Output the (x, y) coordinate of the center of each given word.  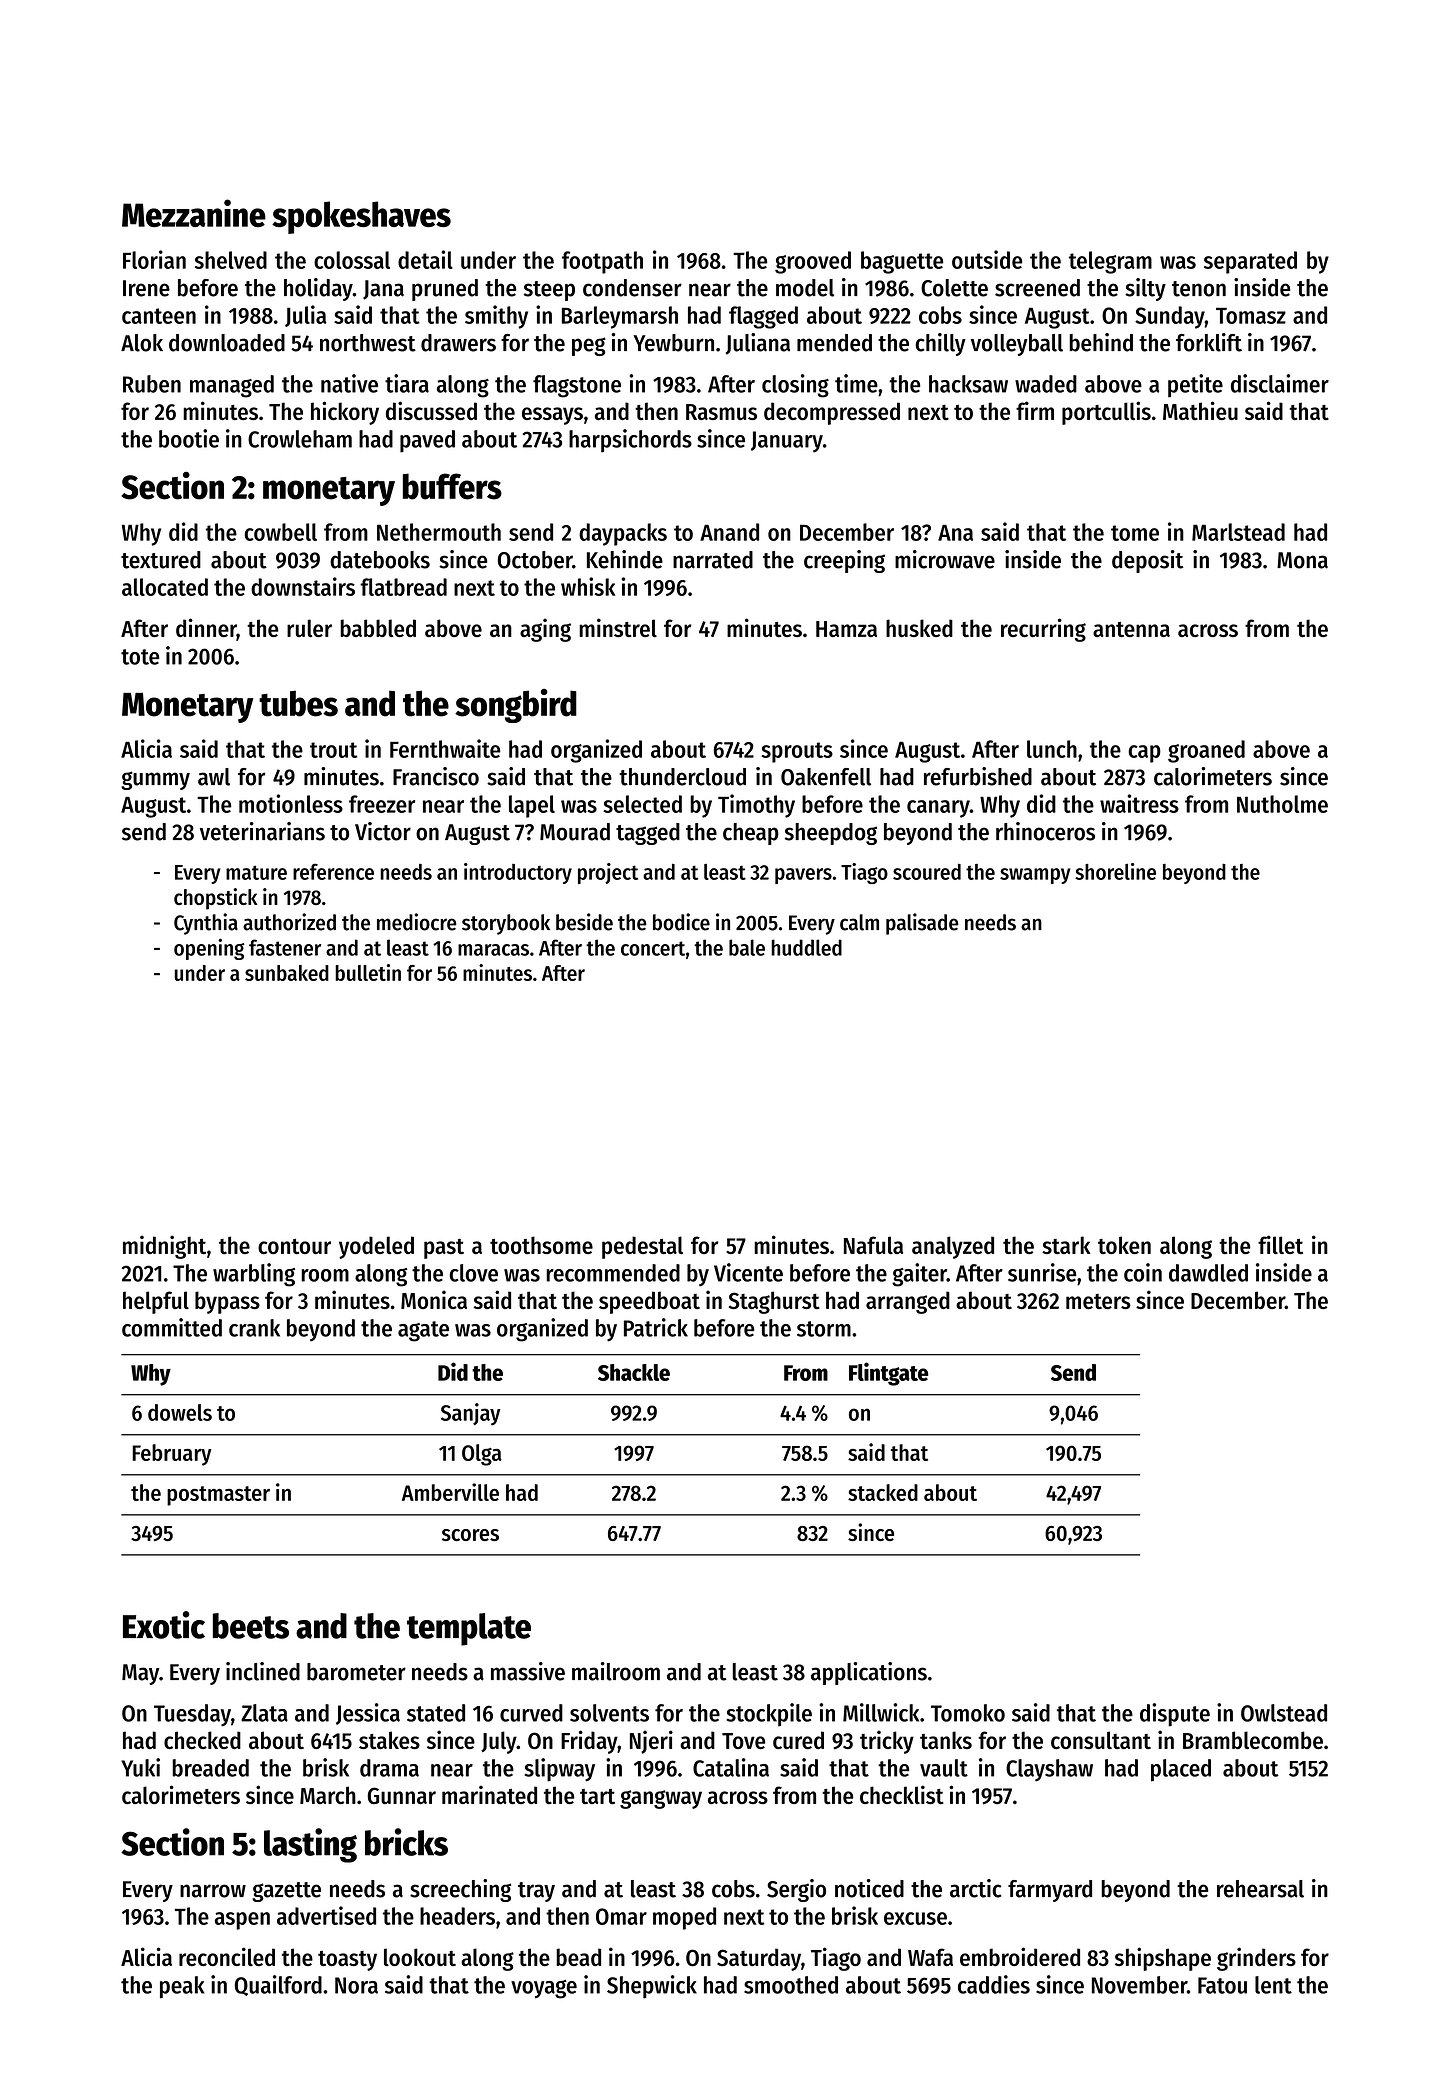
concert (653, 948)
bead (578, 1957)
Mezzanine (194, 213)
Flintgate (889, 1374)
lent (1273, 1985)
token (1124, 1245)
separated (1250, 262)
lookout (420, 1957)
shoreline (1115, 871)
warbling (254, 1275)
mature (256, 872)
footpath (602, 262)
